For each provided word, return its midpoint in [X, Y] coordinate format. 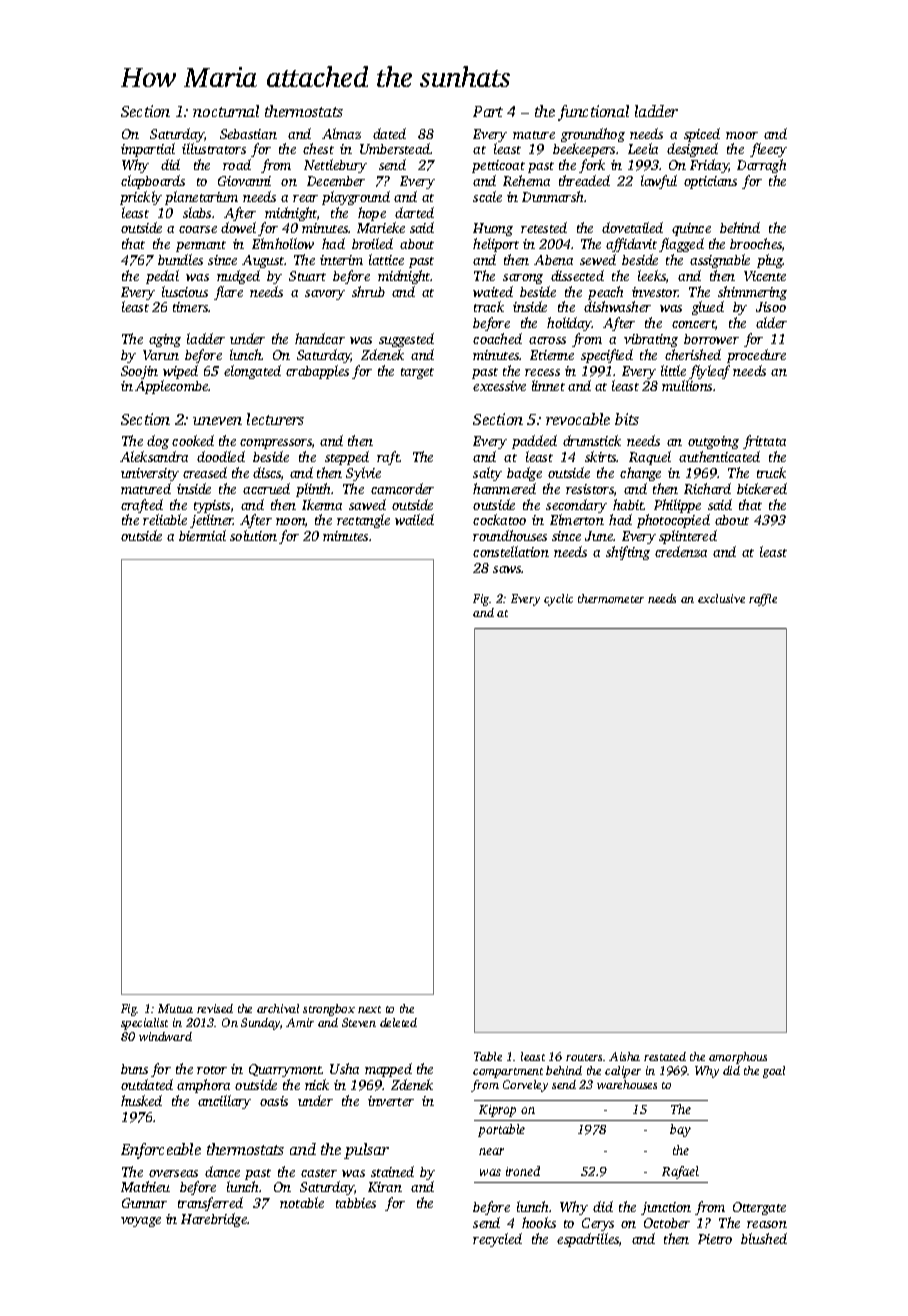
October [667, 1223]
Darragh [761, 166]
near [491, 1151]
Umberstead [395, 148]
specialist [144, 1024]
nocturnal [226, 111]
